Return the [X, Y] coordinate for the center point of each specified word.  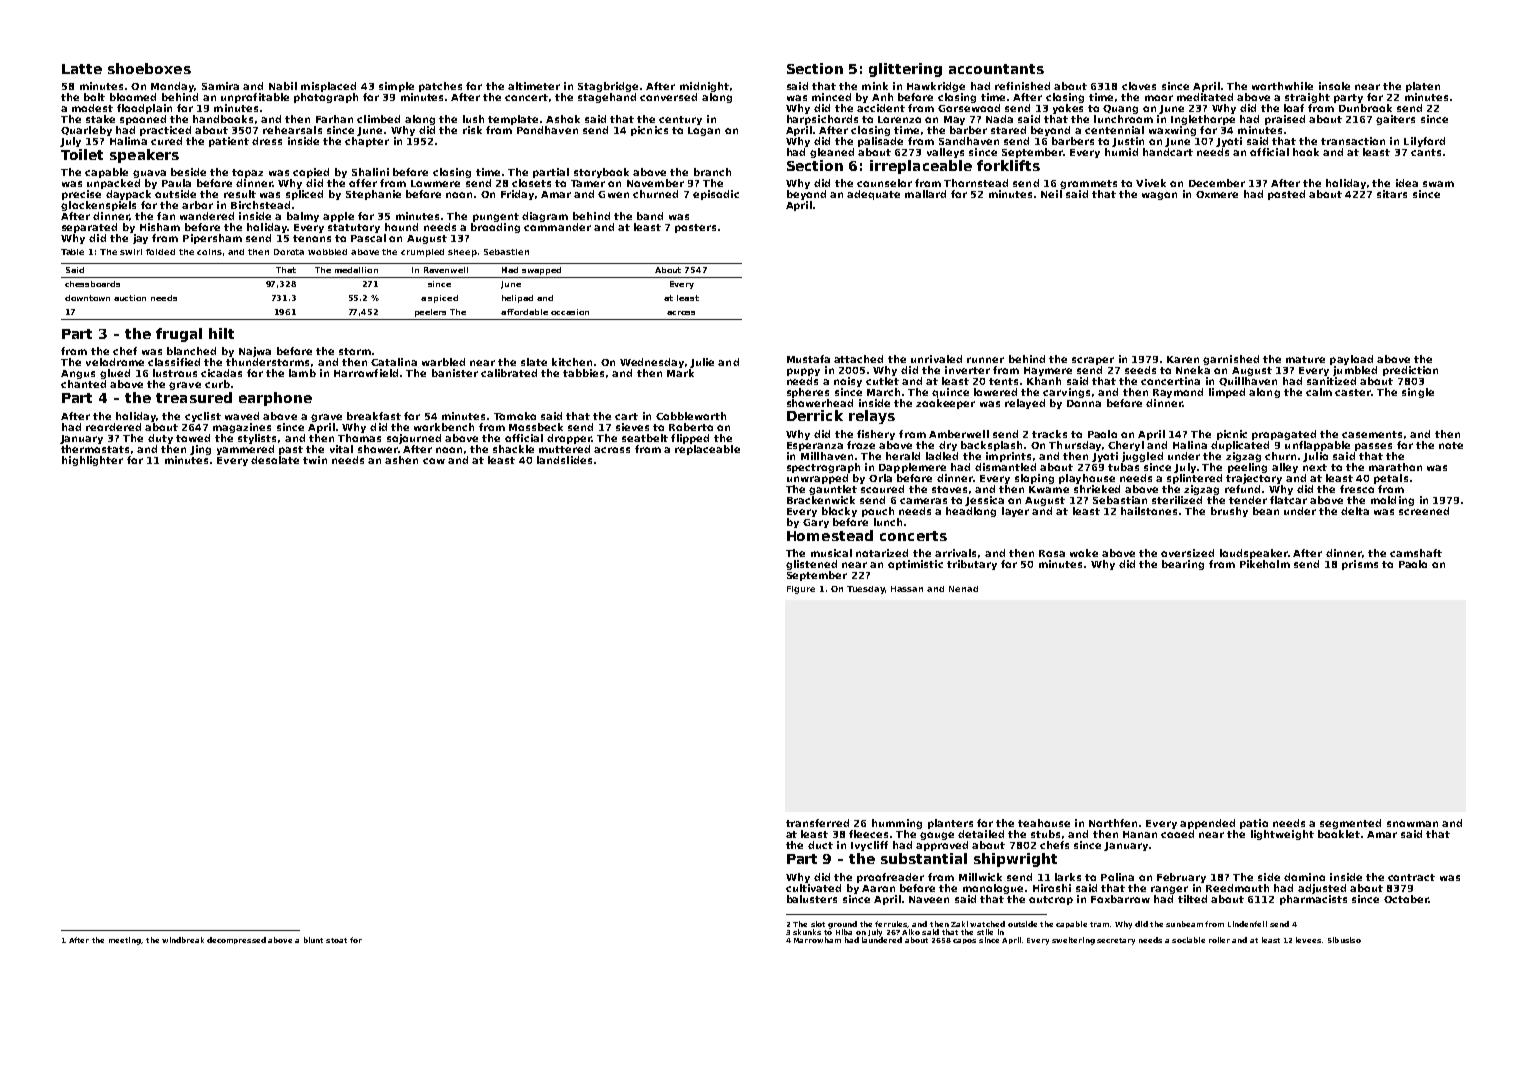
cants [1426, 152]
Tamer [588, 183]
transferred [817, 823]
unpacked [113, 184]
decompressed [236, 940]
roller [1219, 940]
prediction [1410, 371]
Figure [801, 590]
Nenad [963, 589]
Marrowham [817, 940]
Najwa [255, 352]
